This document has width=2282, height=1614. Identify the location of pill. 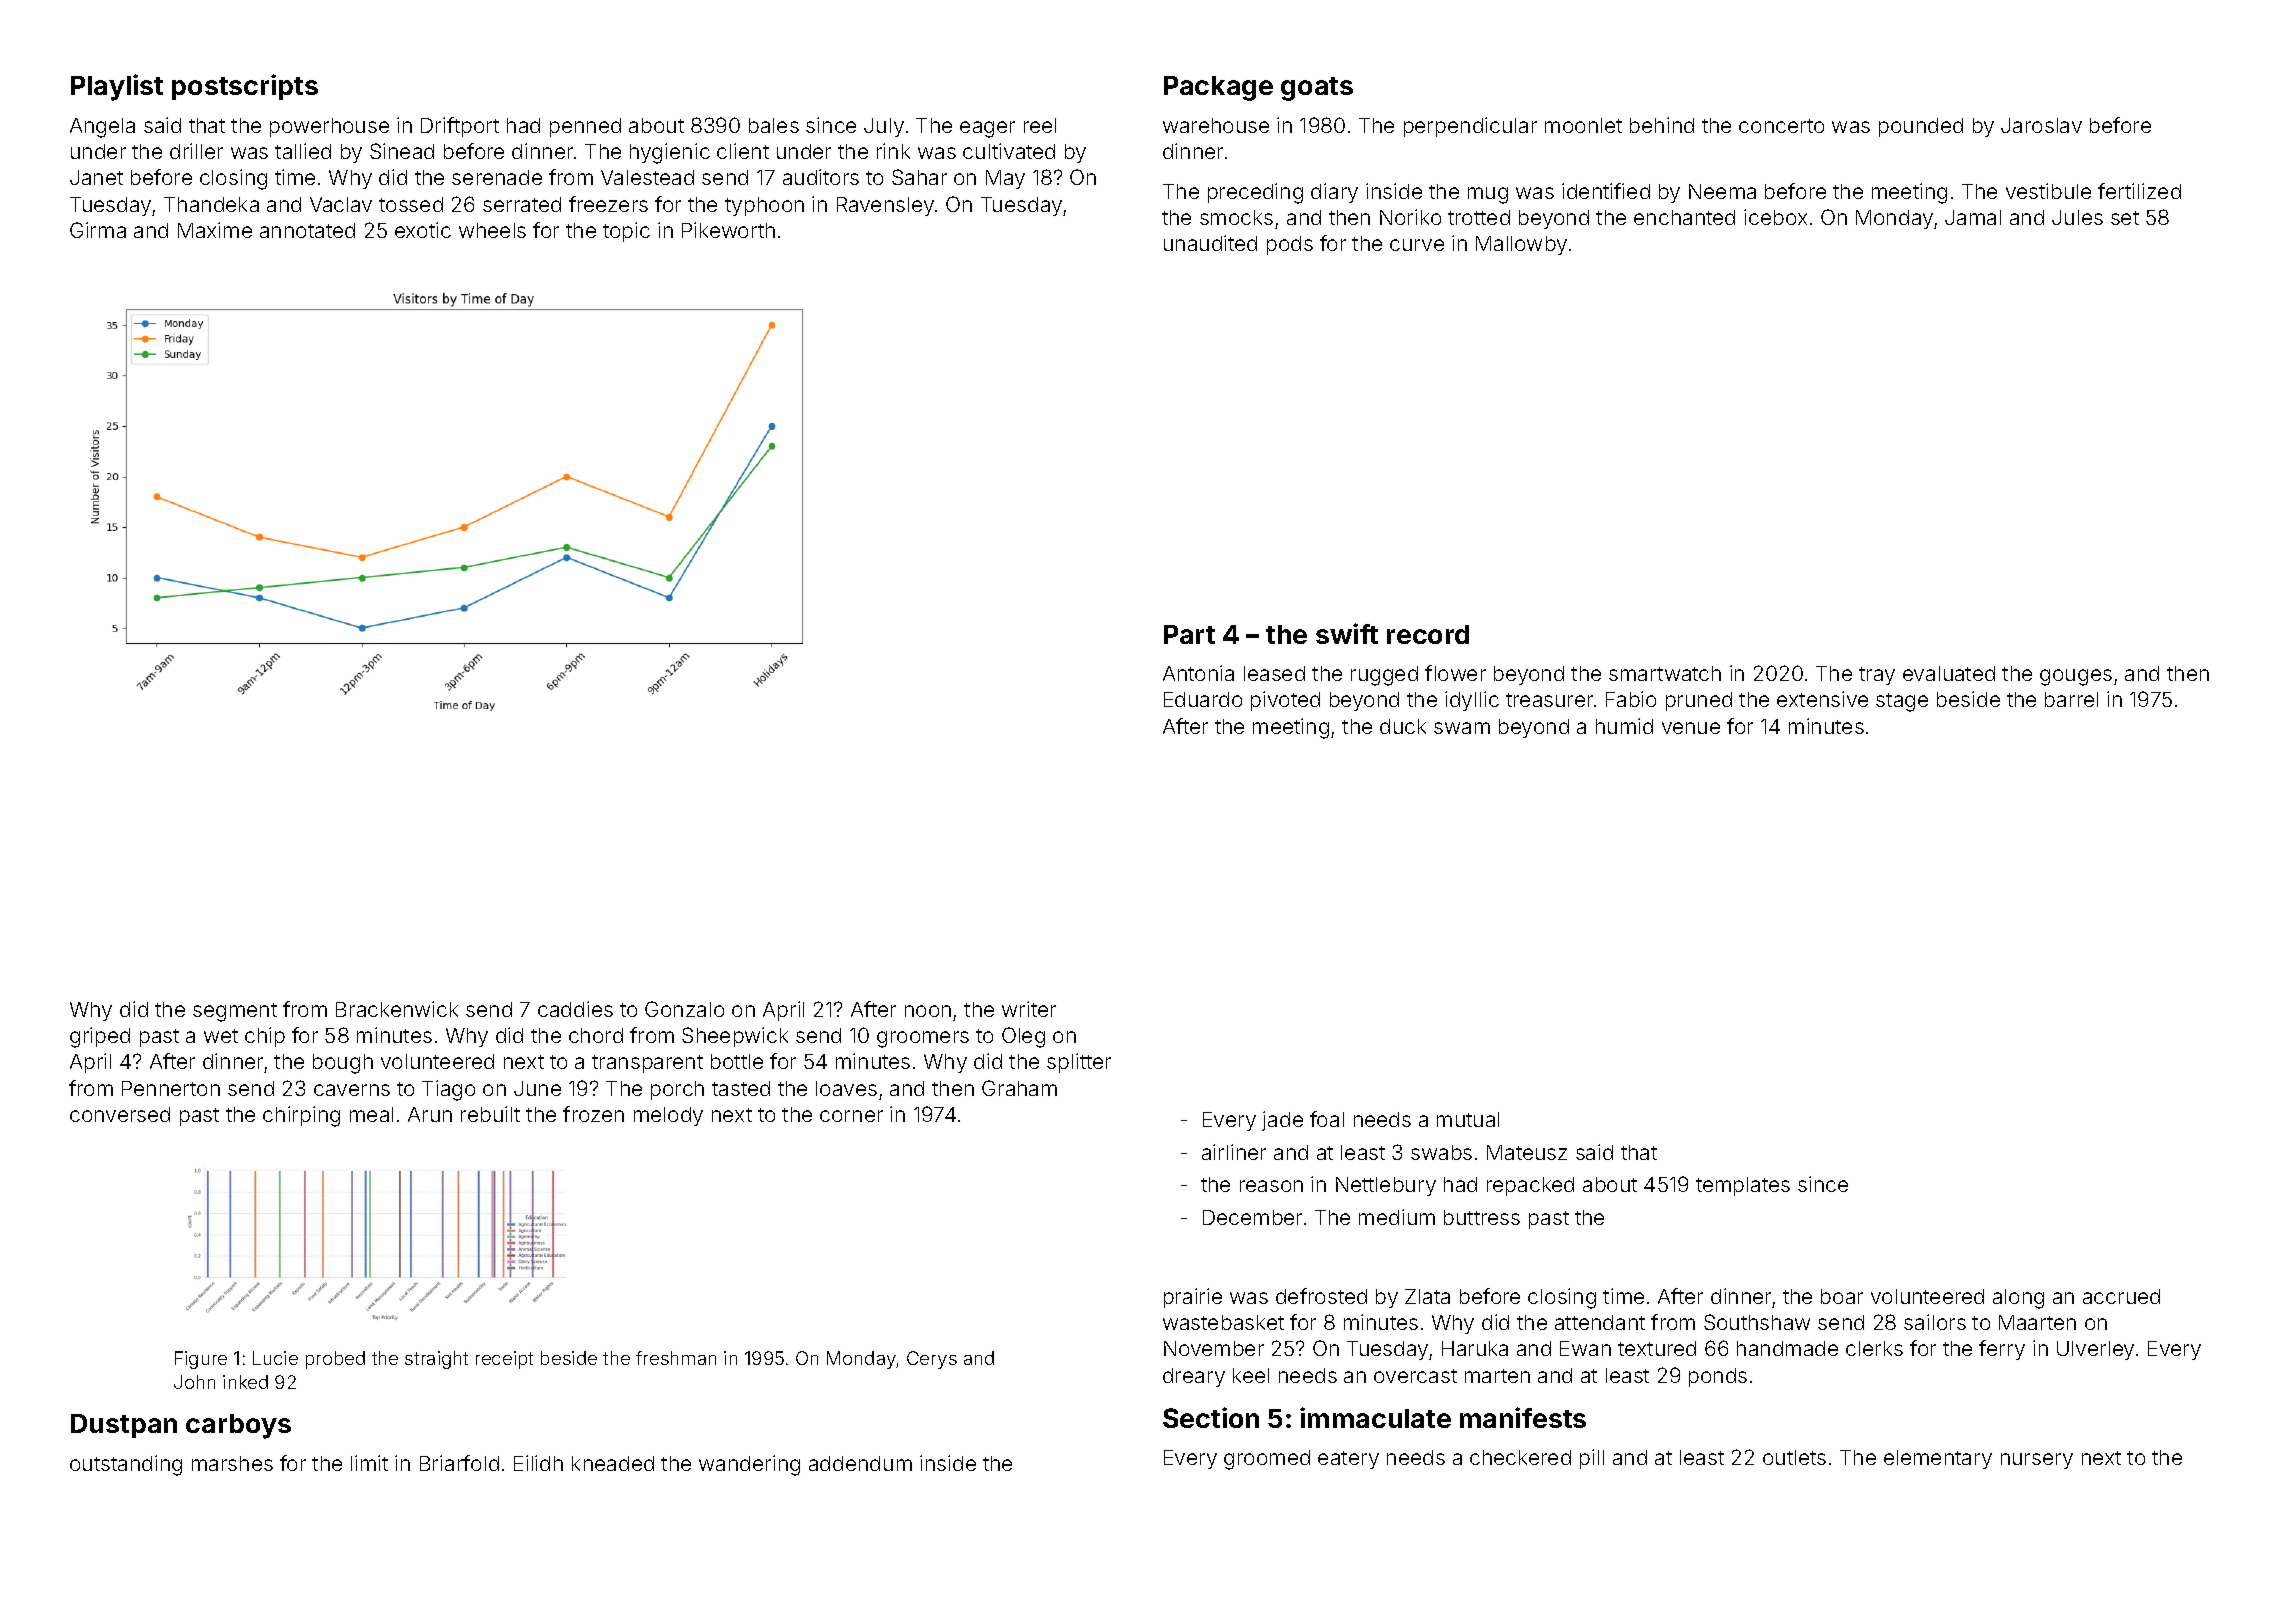
(1592, 1459).
